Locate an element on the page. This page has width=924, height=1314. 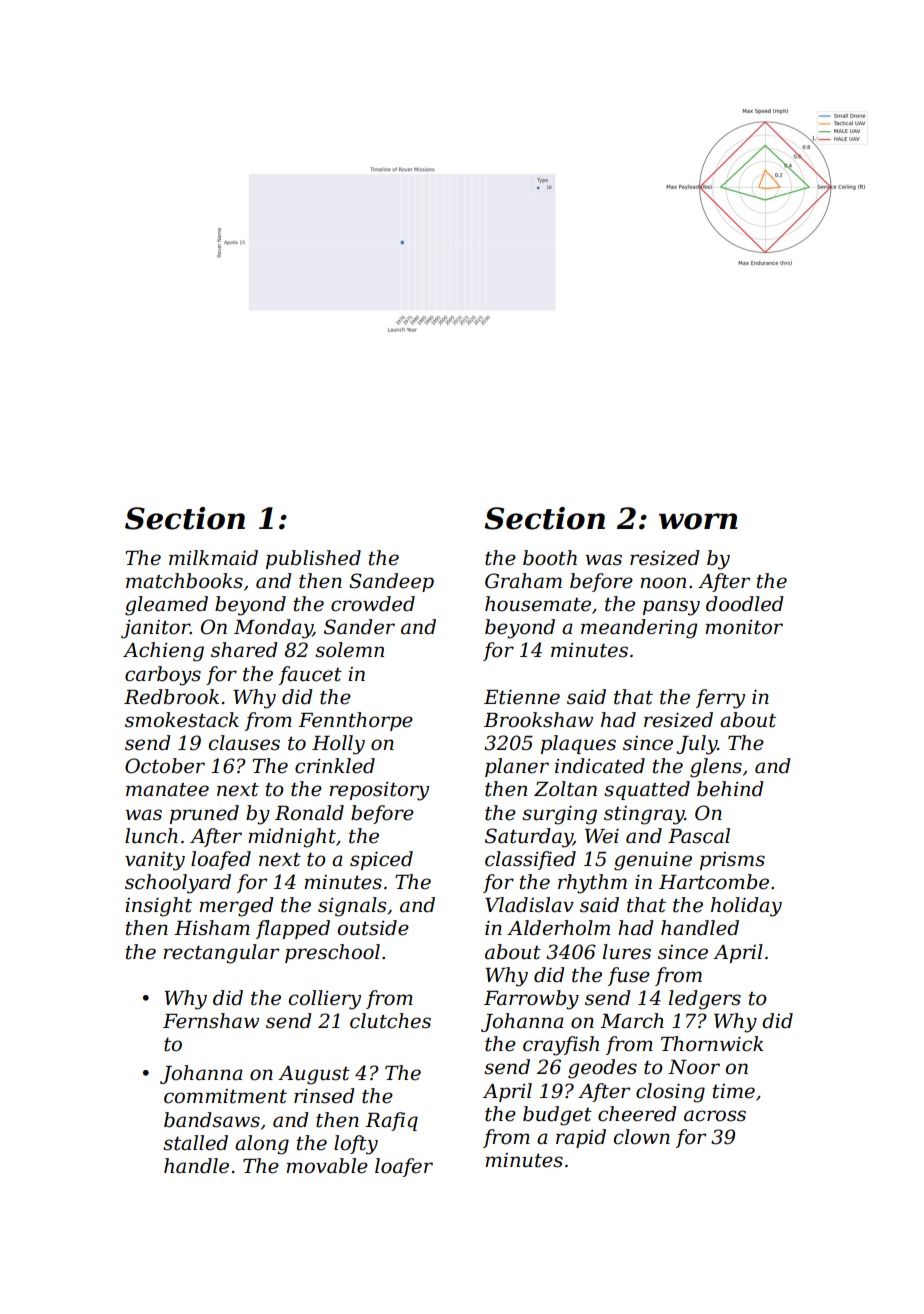
preschool is located at coordinates (332, 953).
